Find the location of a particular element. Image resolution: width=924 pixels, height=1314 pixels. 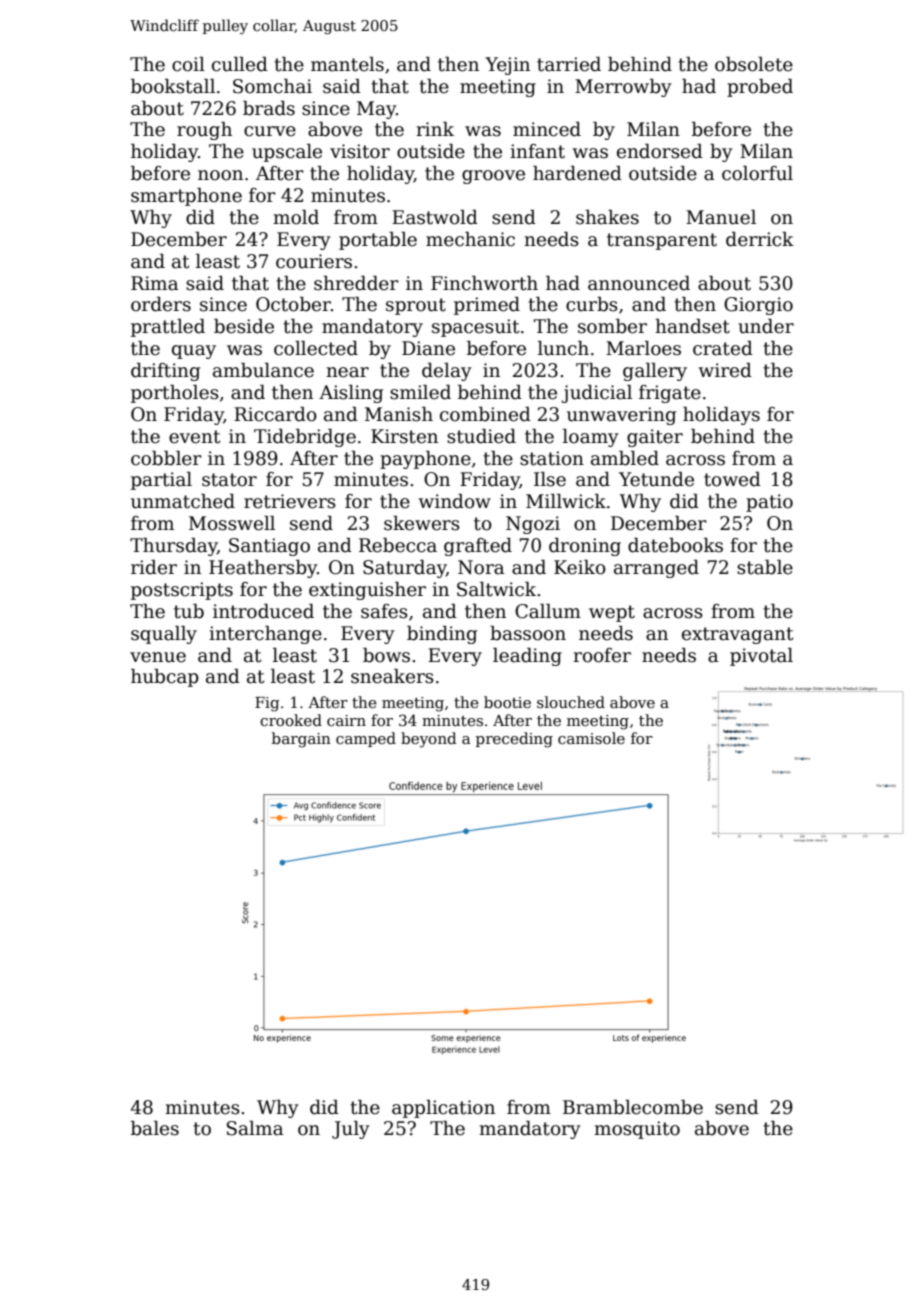

application is located at coordinates (443, 1109).
